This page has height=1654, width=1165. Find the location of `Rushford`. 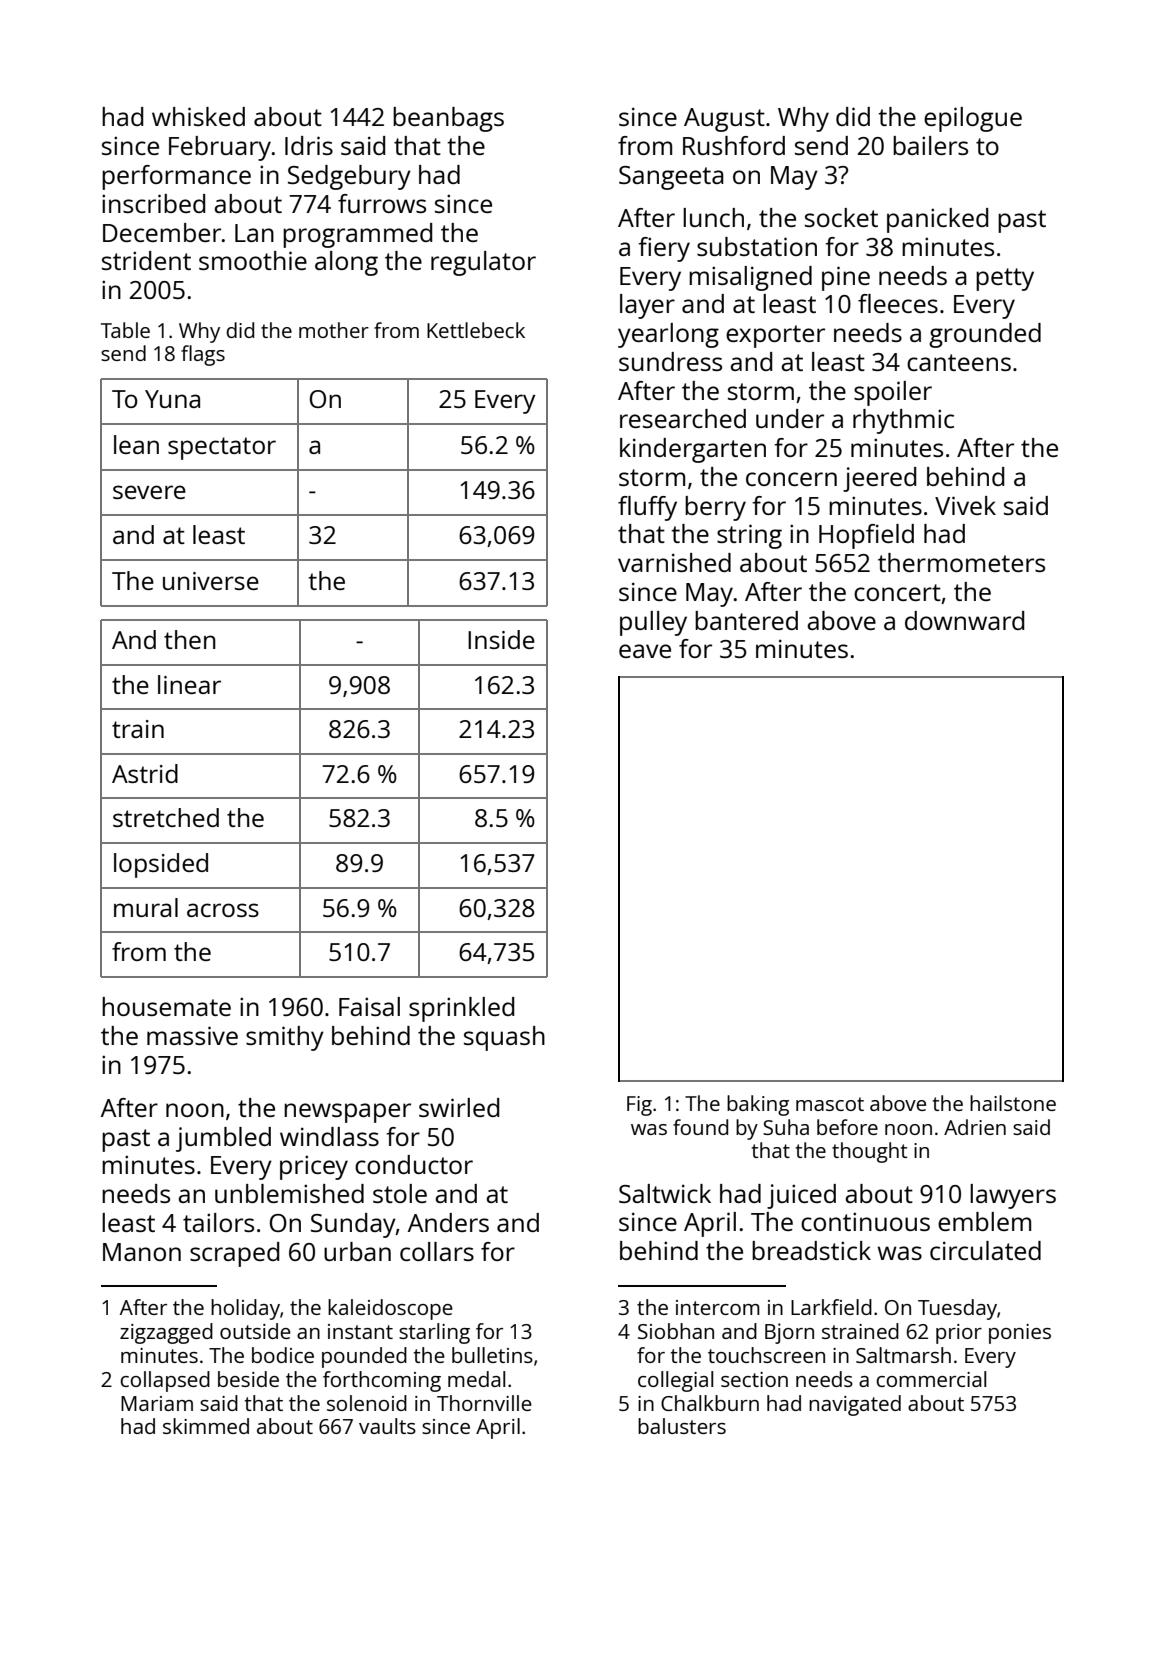

Rushford is located at coordinates (734, 145).
